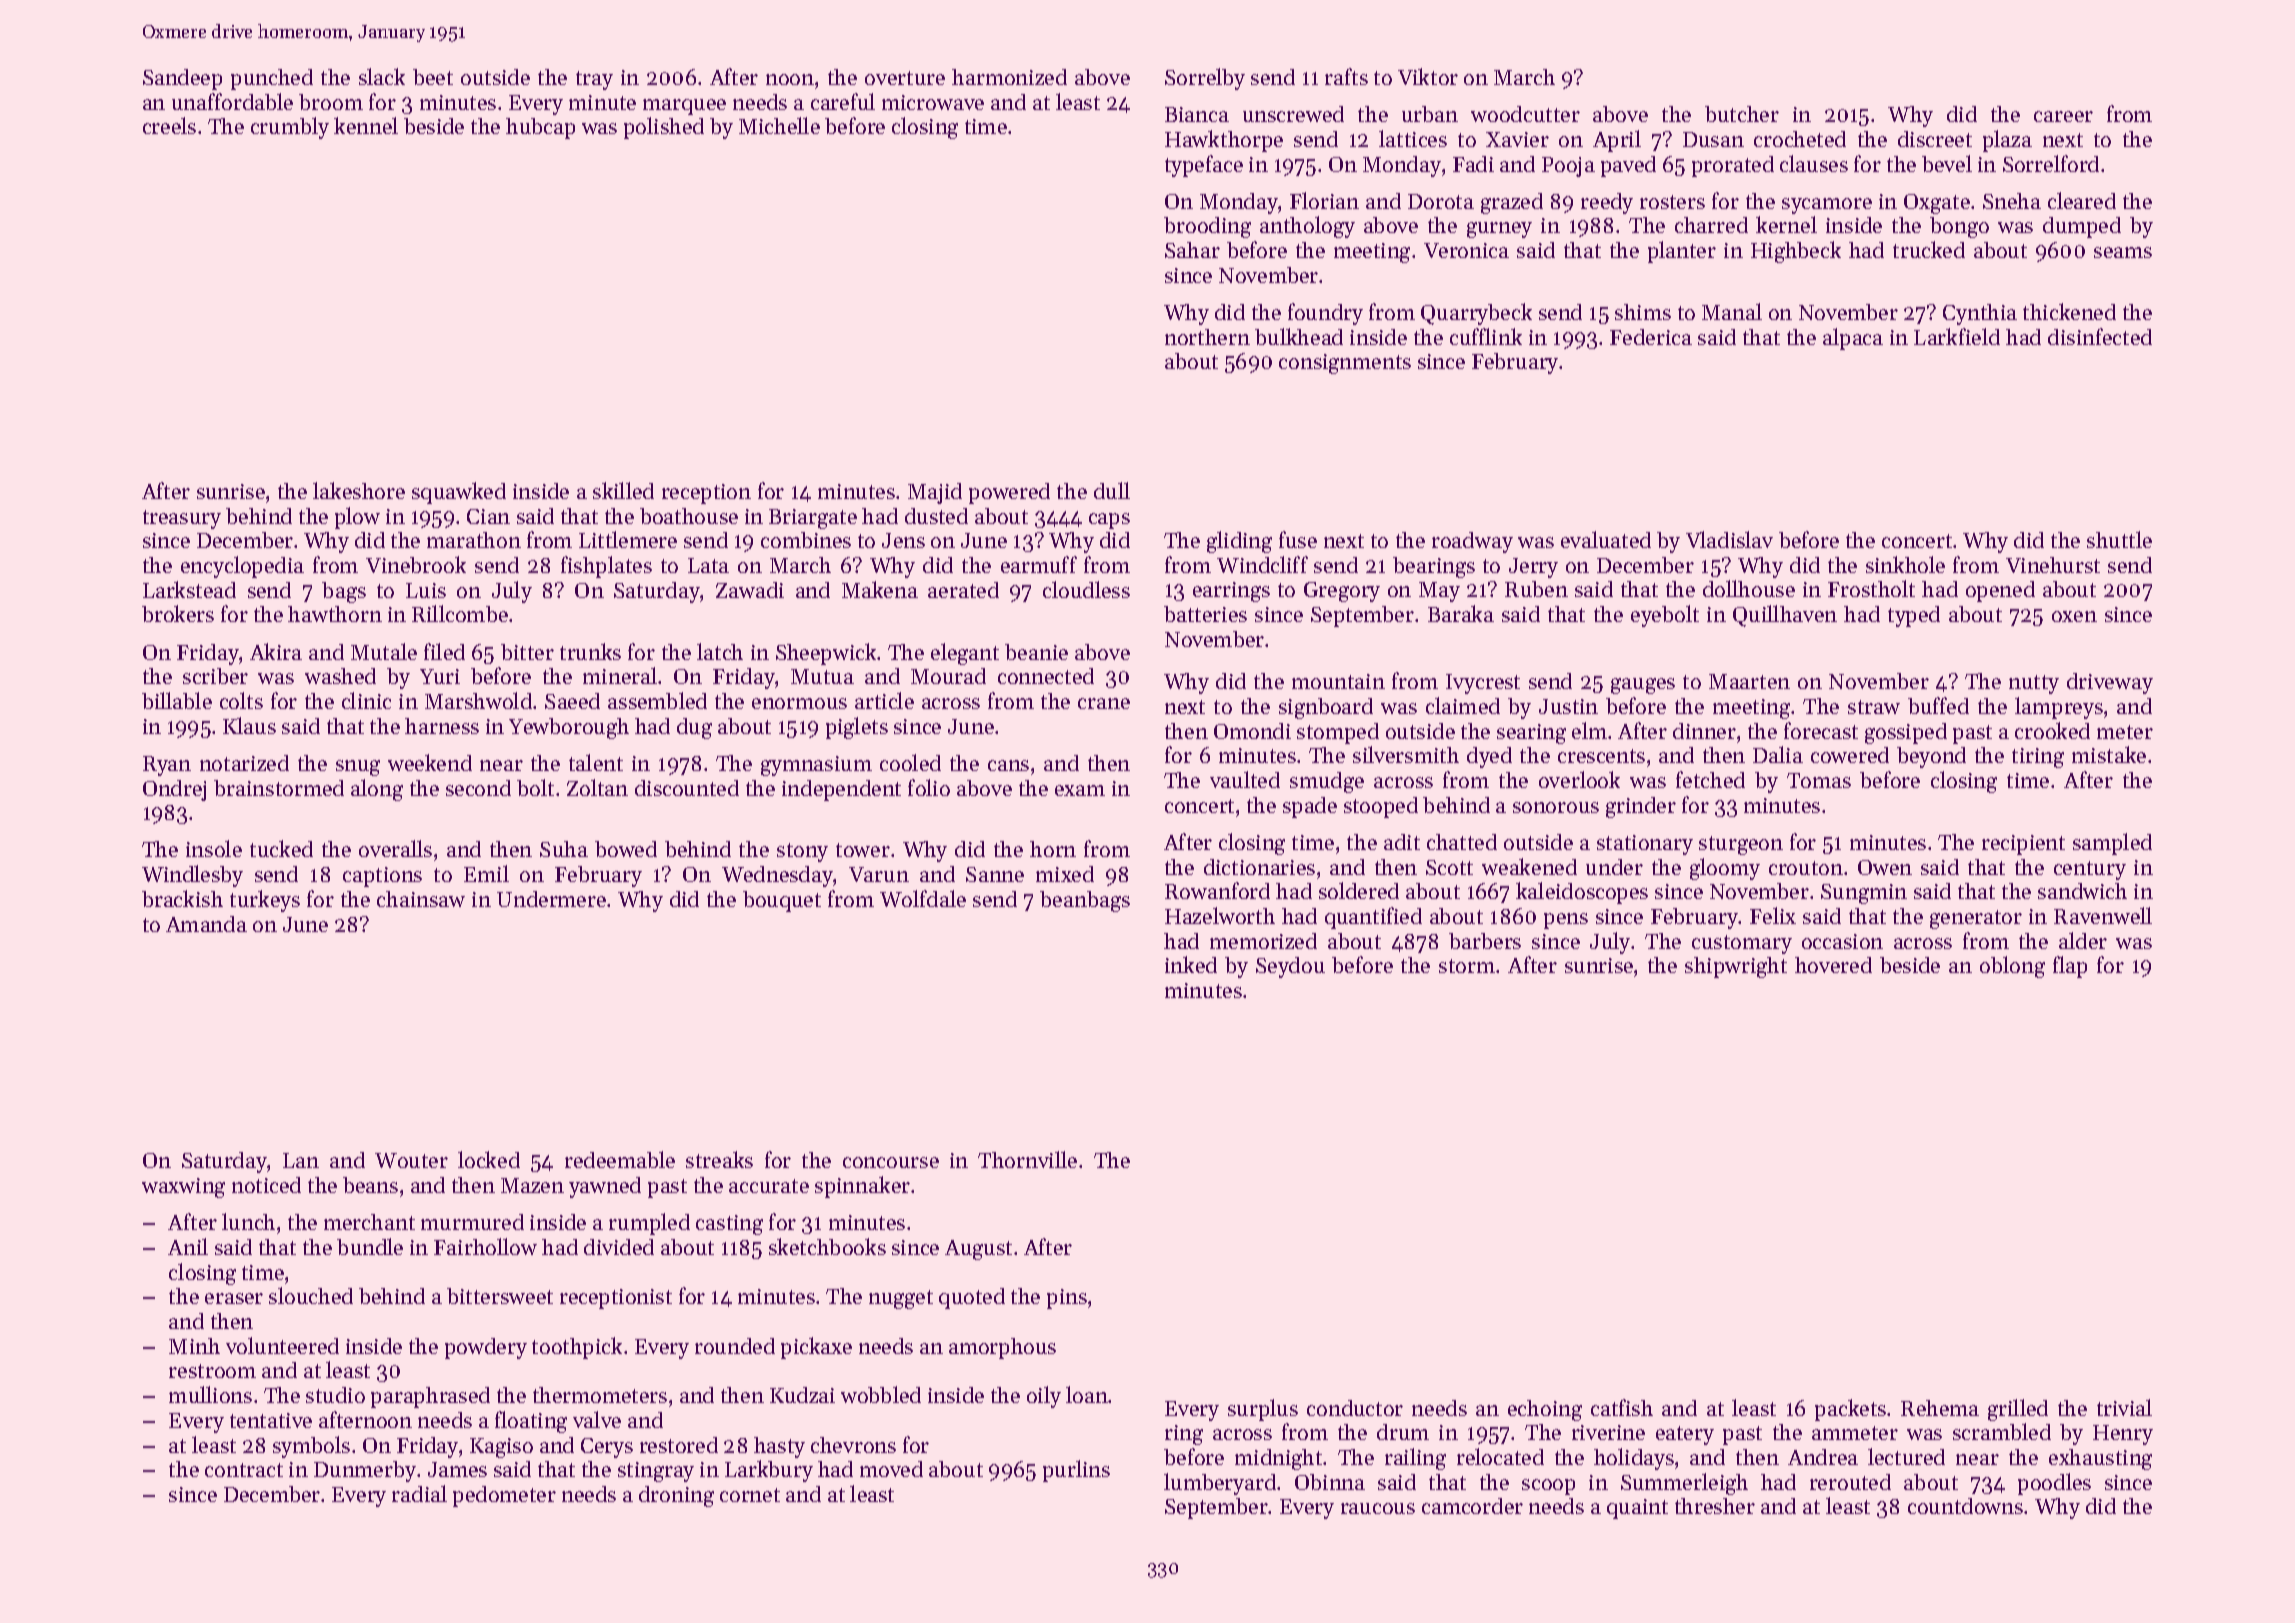 This image has width=2295, height=1623. What do you see at coordinates (1197, 114) in the image?
I see `Bianca` at bounding box center [1197, 114].
